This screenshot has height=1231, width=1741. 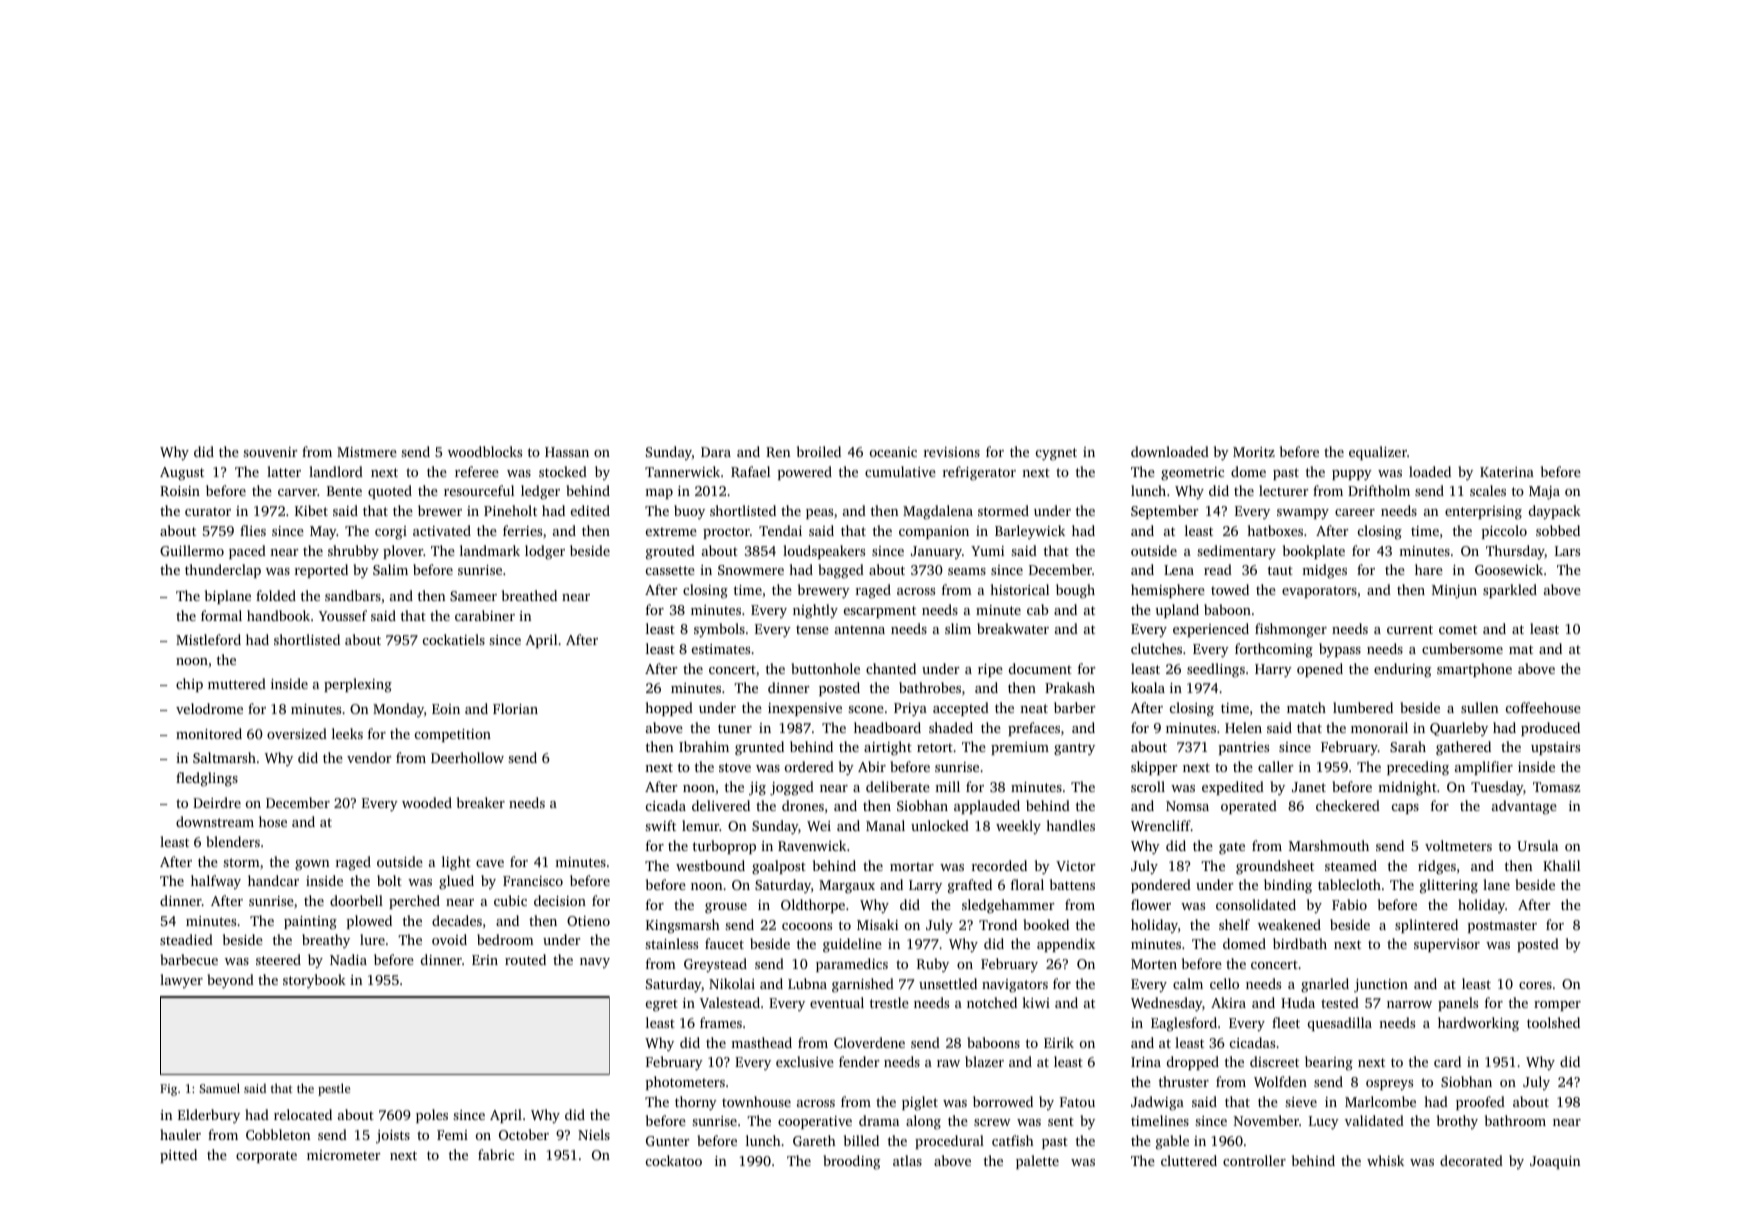 What do you see at coordinates (1037, 1162) in the screenshot?
I see `palette` at bounding box center [1037, 1162].
